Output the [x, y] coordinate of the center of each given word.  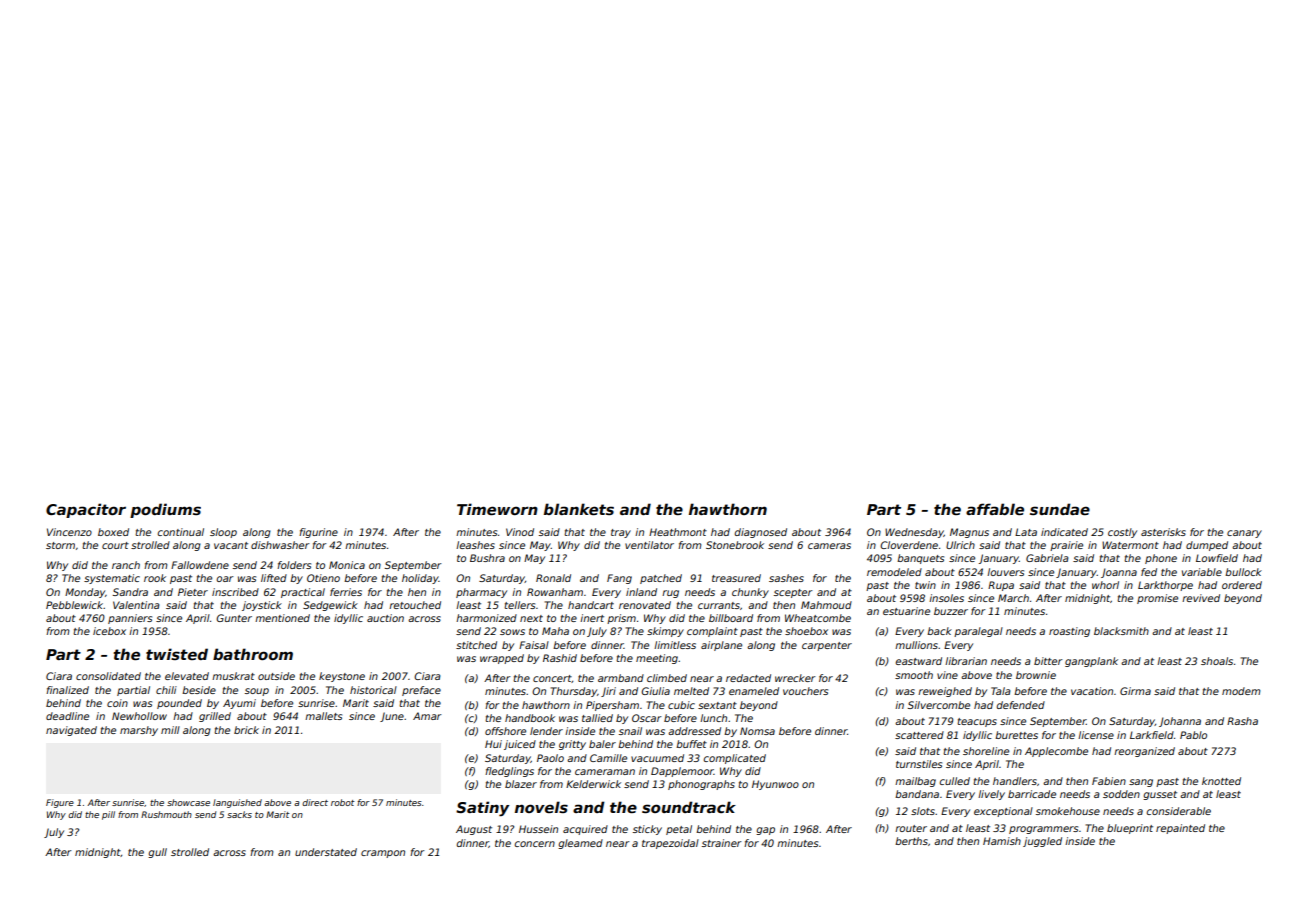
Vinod [520, 532]
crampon [383, 854]
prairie [1066, 546]
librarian [966, 661]
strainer [722, 843]
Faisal [534, 645]
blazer [521, 784]
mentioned [282, 618]
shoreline [986, 751]
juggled [1042, 842]
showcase [188, 802]
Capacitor [86, 510]
